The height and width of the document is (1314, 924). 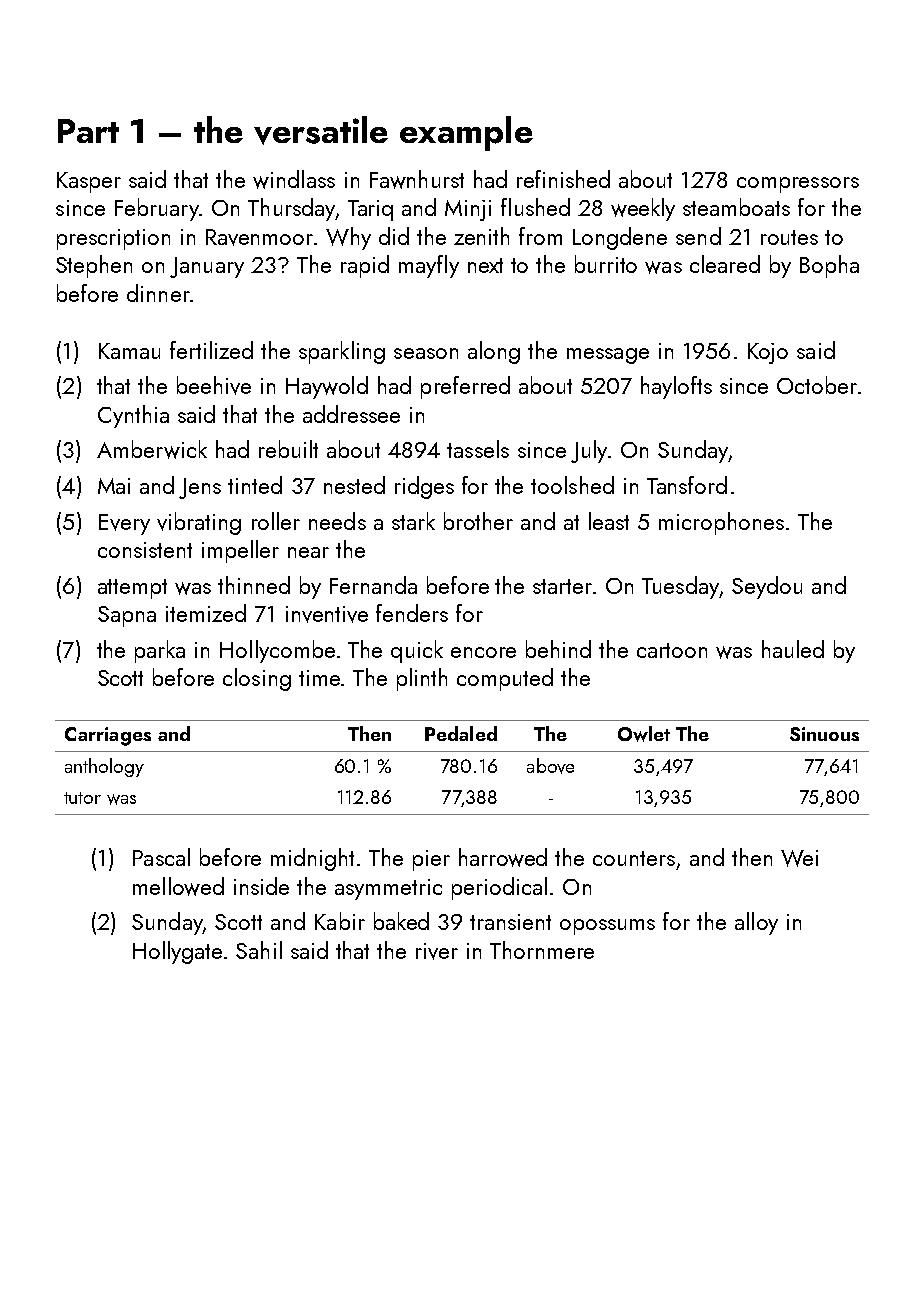 What do you see at coordinates (608, 356) in the document?
I see `message` at bounding box center [608, 356].
